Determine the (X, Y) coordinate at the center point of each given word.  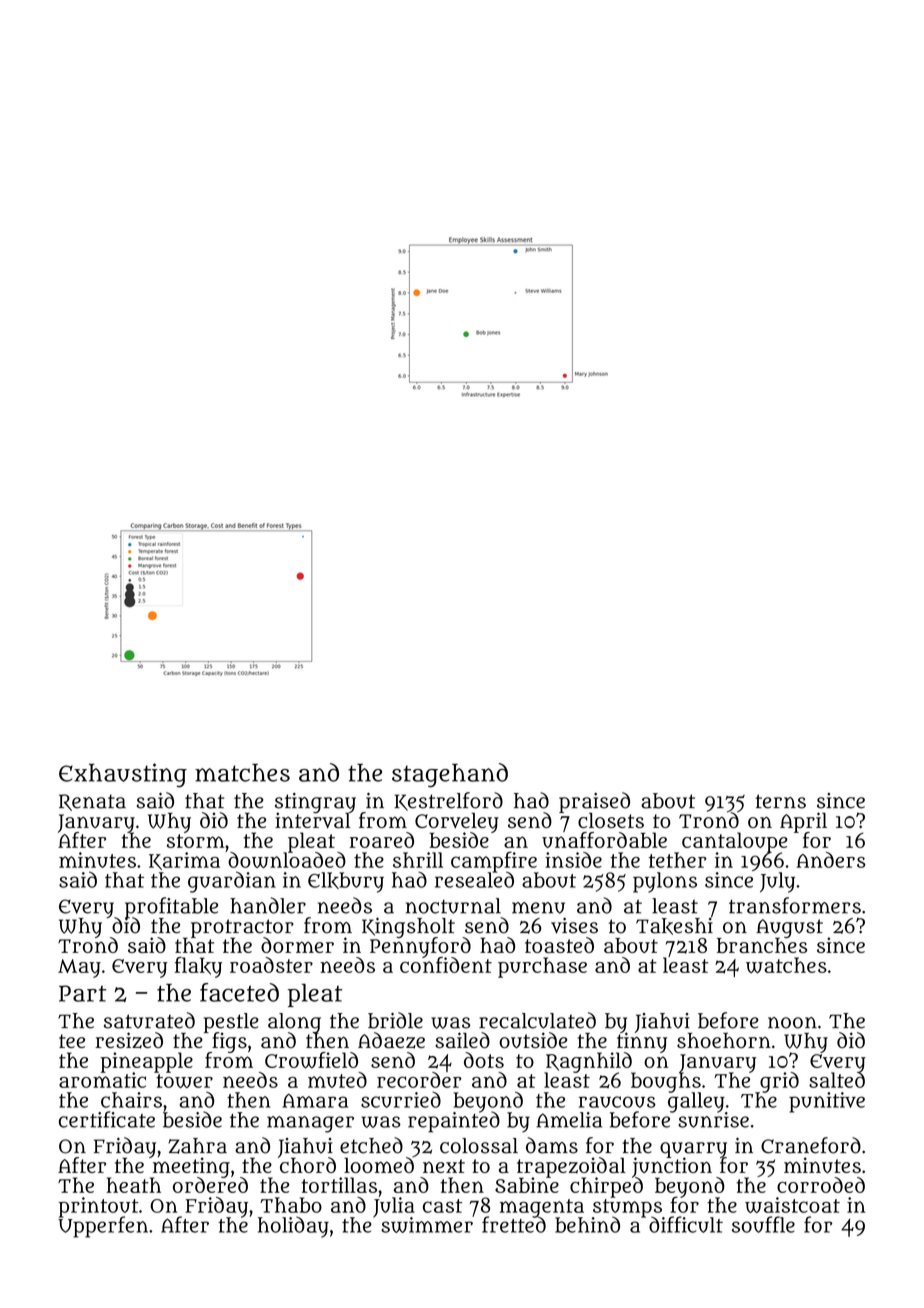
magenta (542, 1208)
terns (780, 801)
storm (196, 841)
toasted (559, 945)
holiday (293, 1227)
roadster (271, 965)
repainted (454, 1122)
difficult (686, 1225)
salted (837, 1080)
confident (446, 965)
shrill (418, 860)
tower (184, 1081)
